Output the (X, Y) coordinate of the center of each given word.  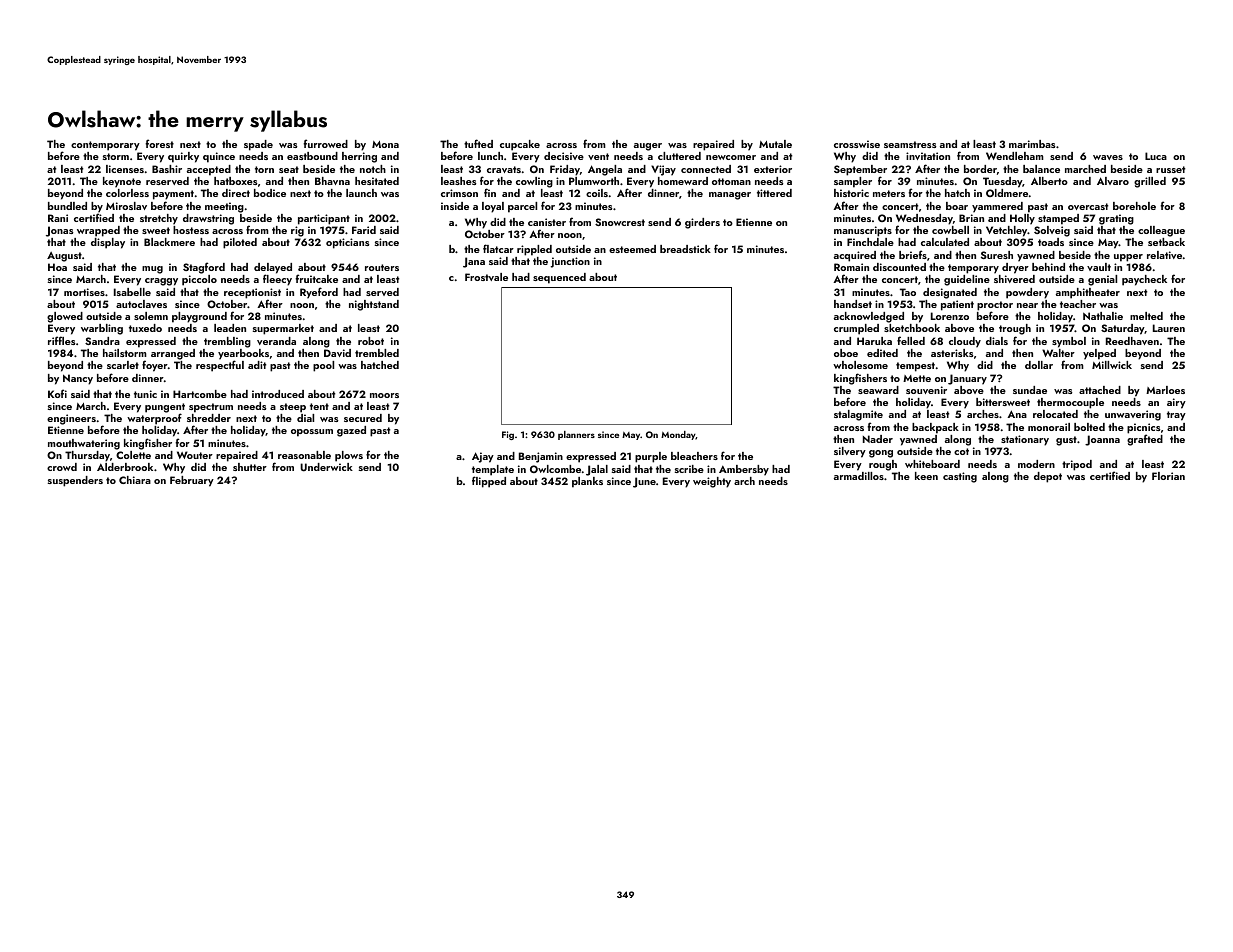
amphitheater (1088, 293)
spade (258, 145)
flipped (489, 482)
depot (1048, 477)
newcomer (731, 157)
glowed (65, 317)
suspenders (75, 481)
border (980, 169)
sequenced (559, 278)
